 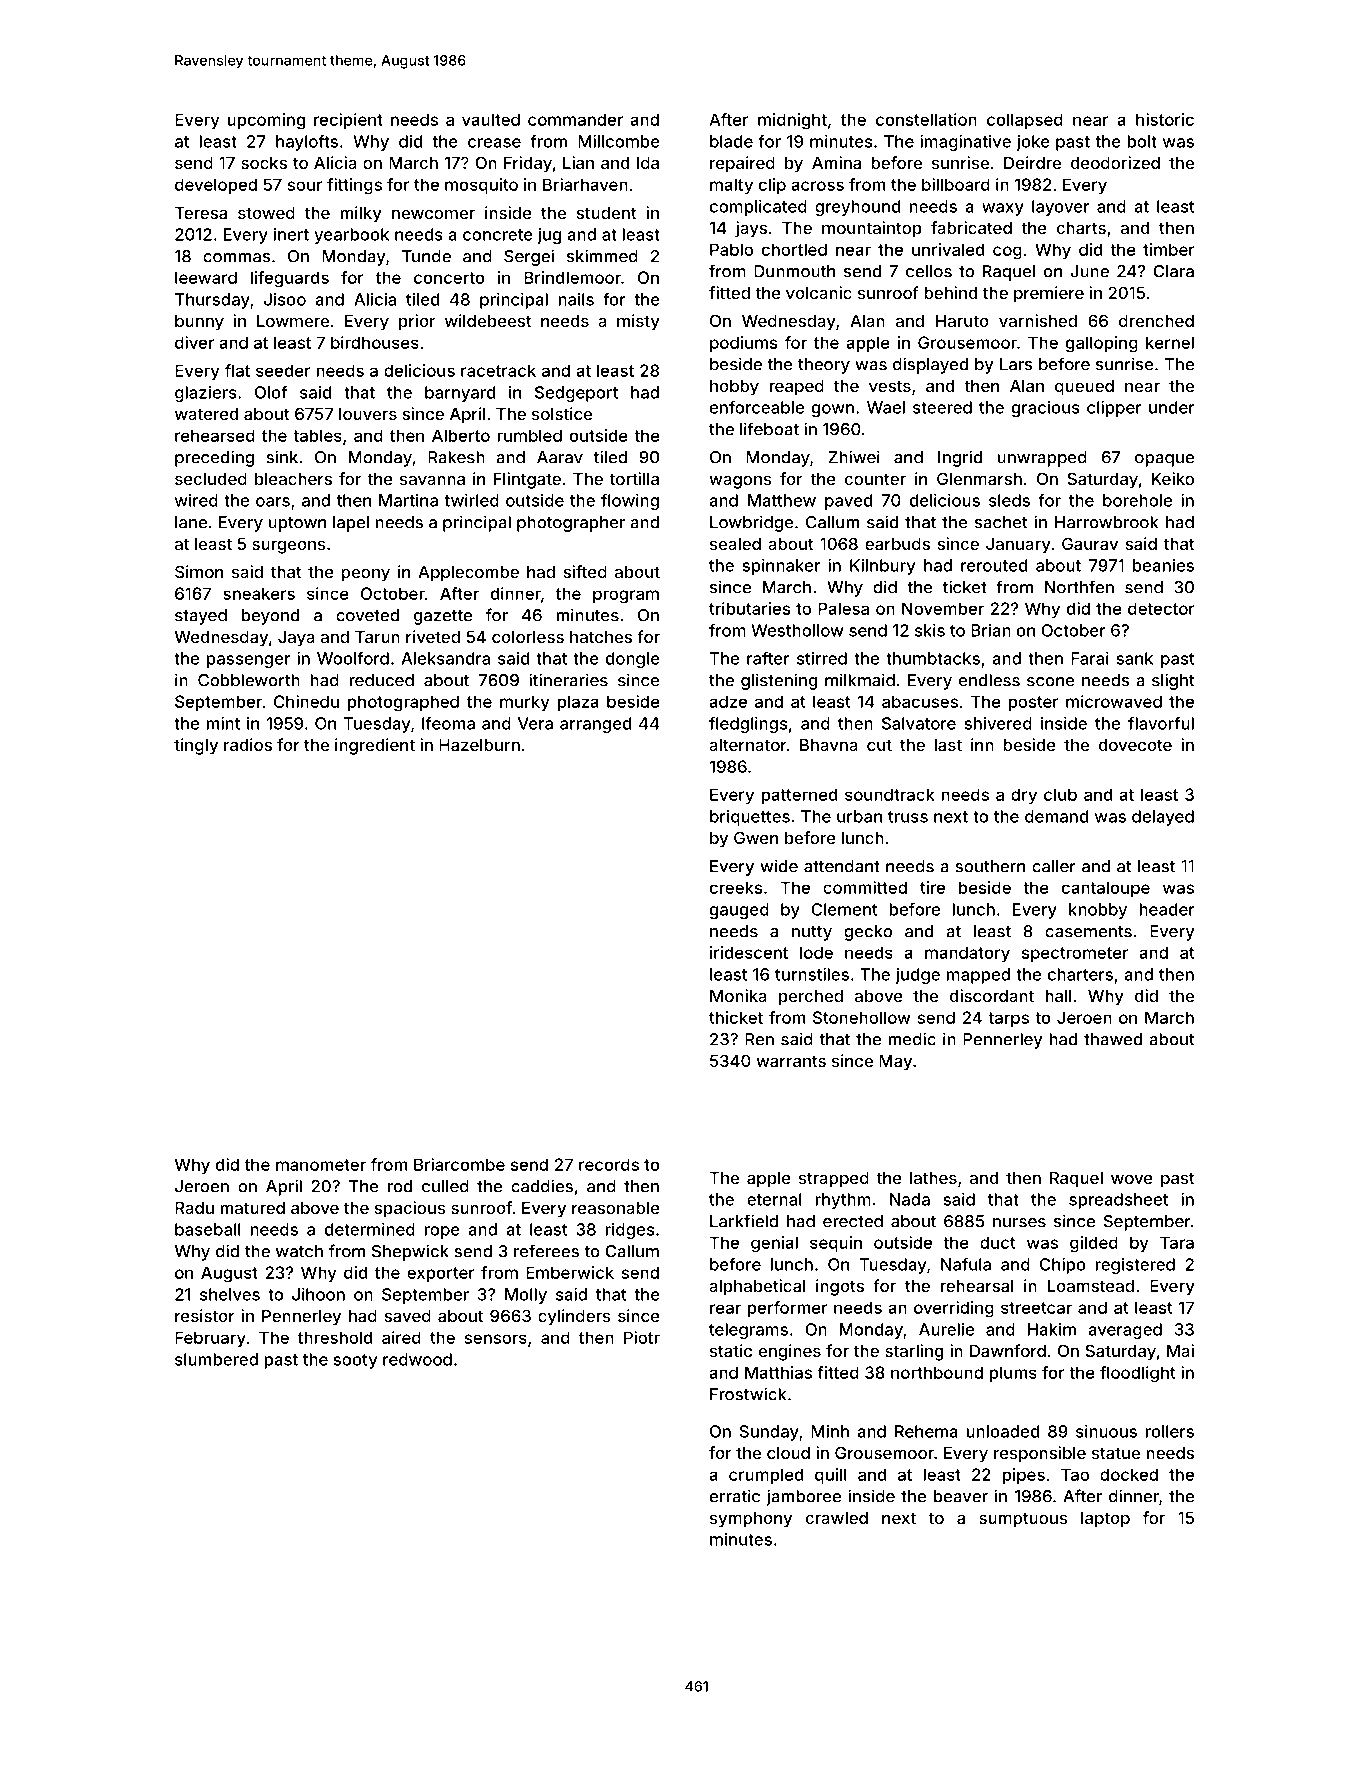 I want to click on baseball, so click(x=208, y=1229).
